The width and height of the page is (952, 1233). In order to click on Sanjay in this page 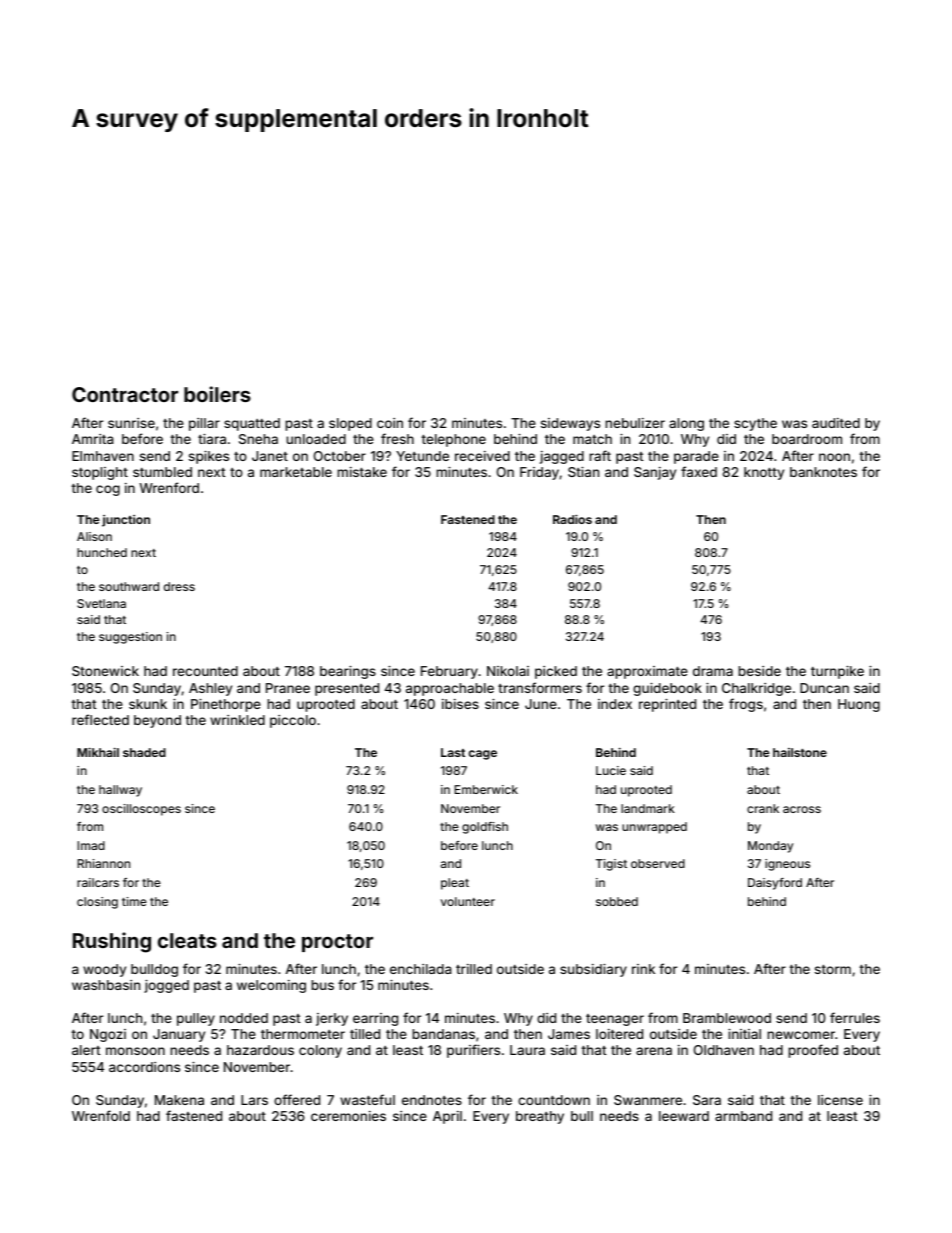, I will do `click(655, 473)`.
